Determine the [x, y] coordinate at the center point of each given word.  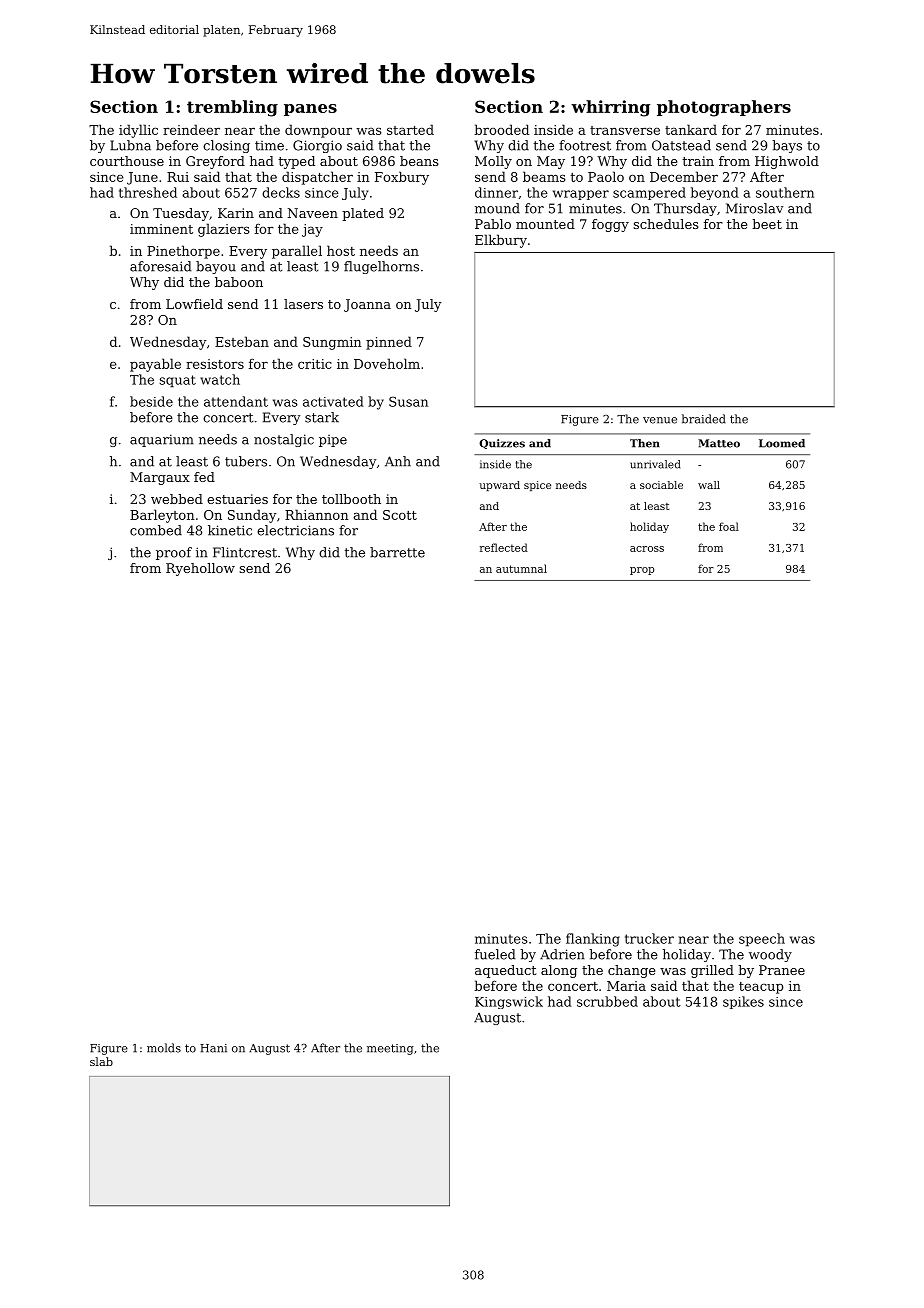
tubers [246, 461]
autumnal [521, 568]
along [559, 971]
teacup [761, 988]
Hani [213, 1048]
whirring [610, 108]
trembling [232, 108]
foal [729, 526]
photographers [724, 108]
